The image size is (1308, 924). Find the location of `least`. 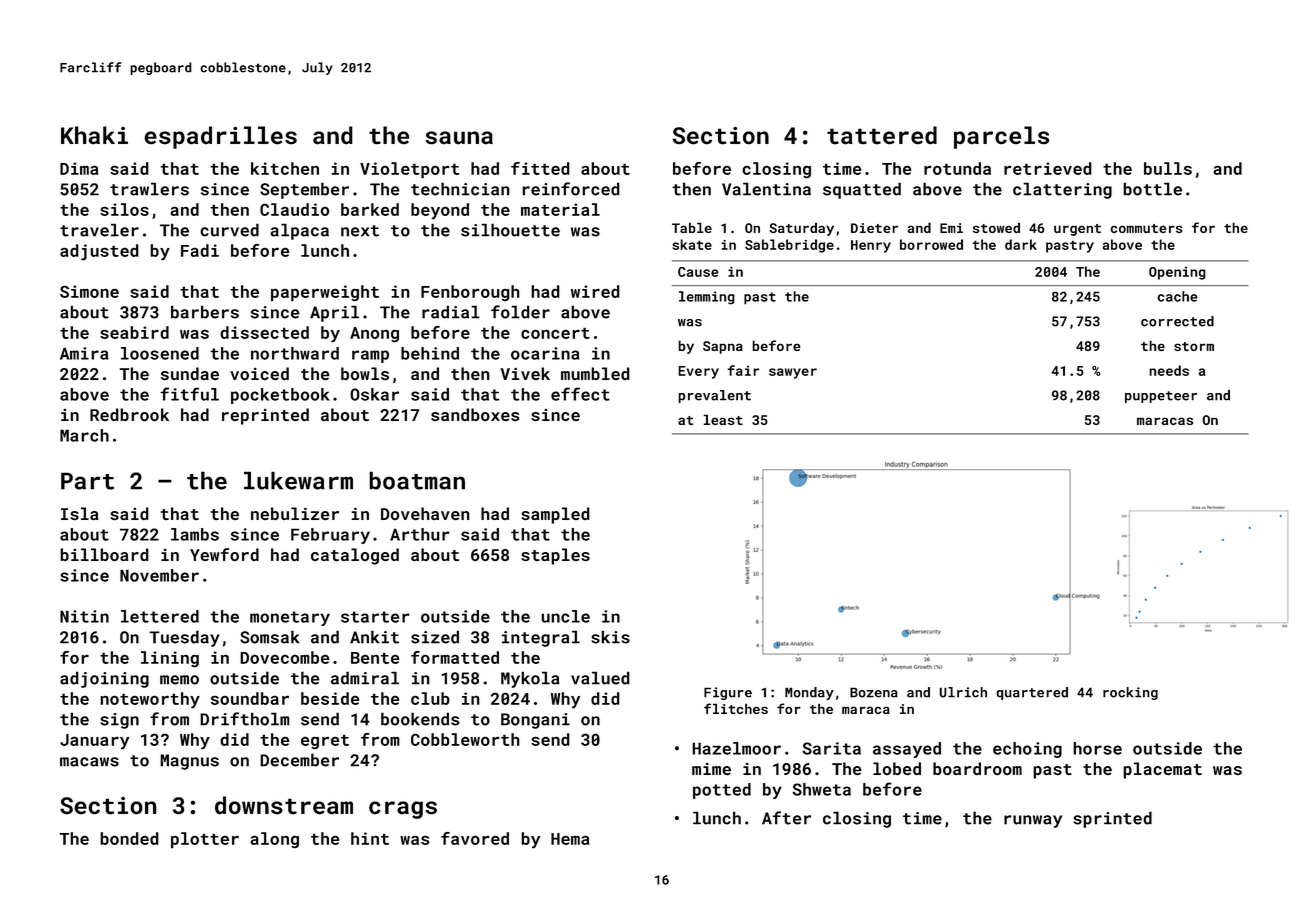

least is located at coordinates (723, 419).
